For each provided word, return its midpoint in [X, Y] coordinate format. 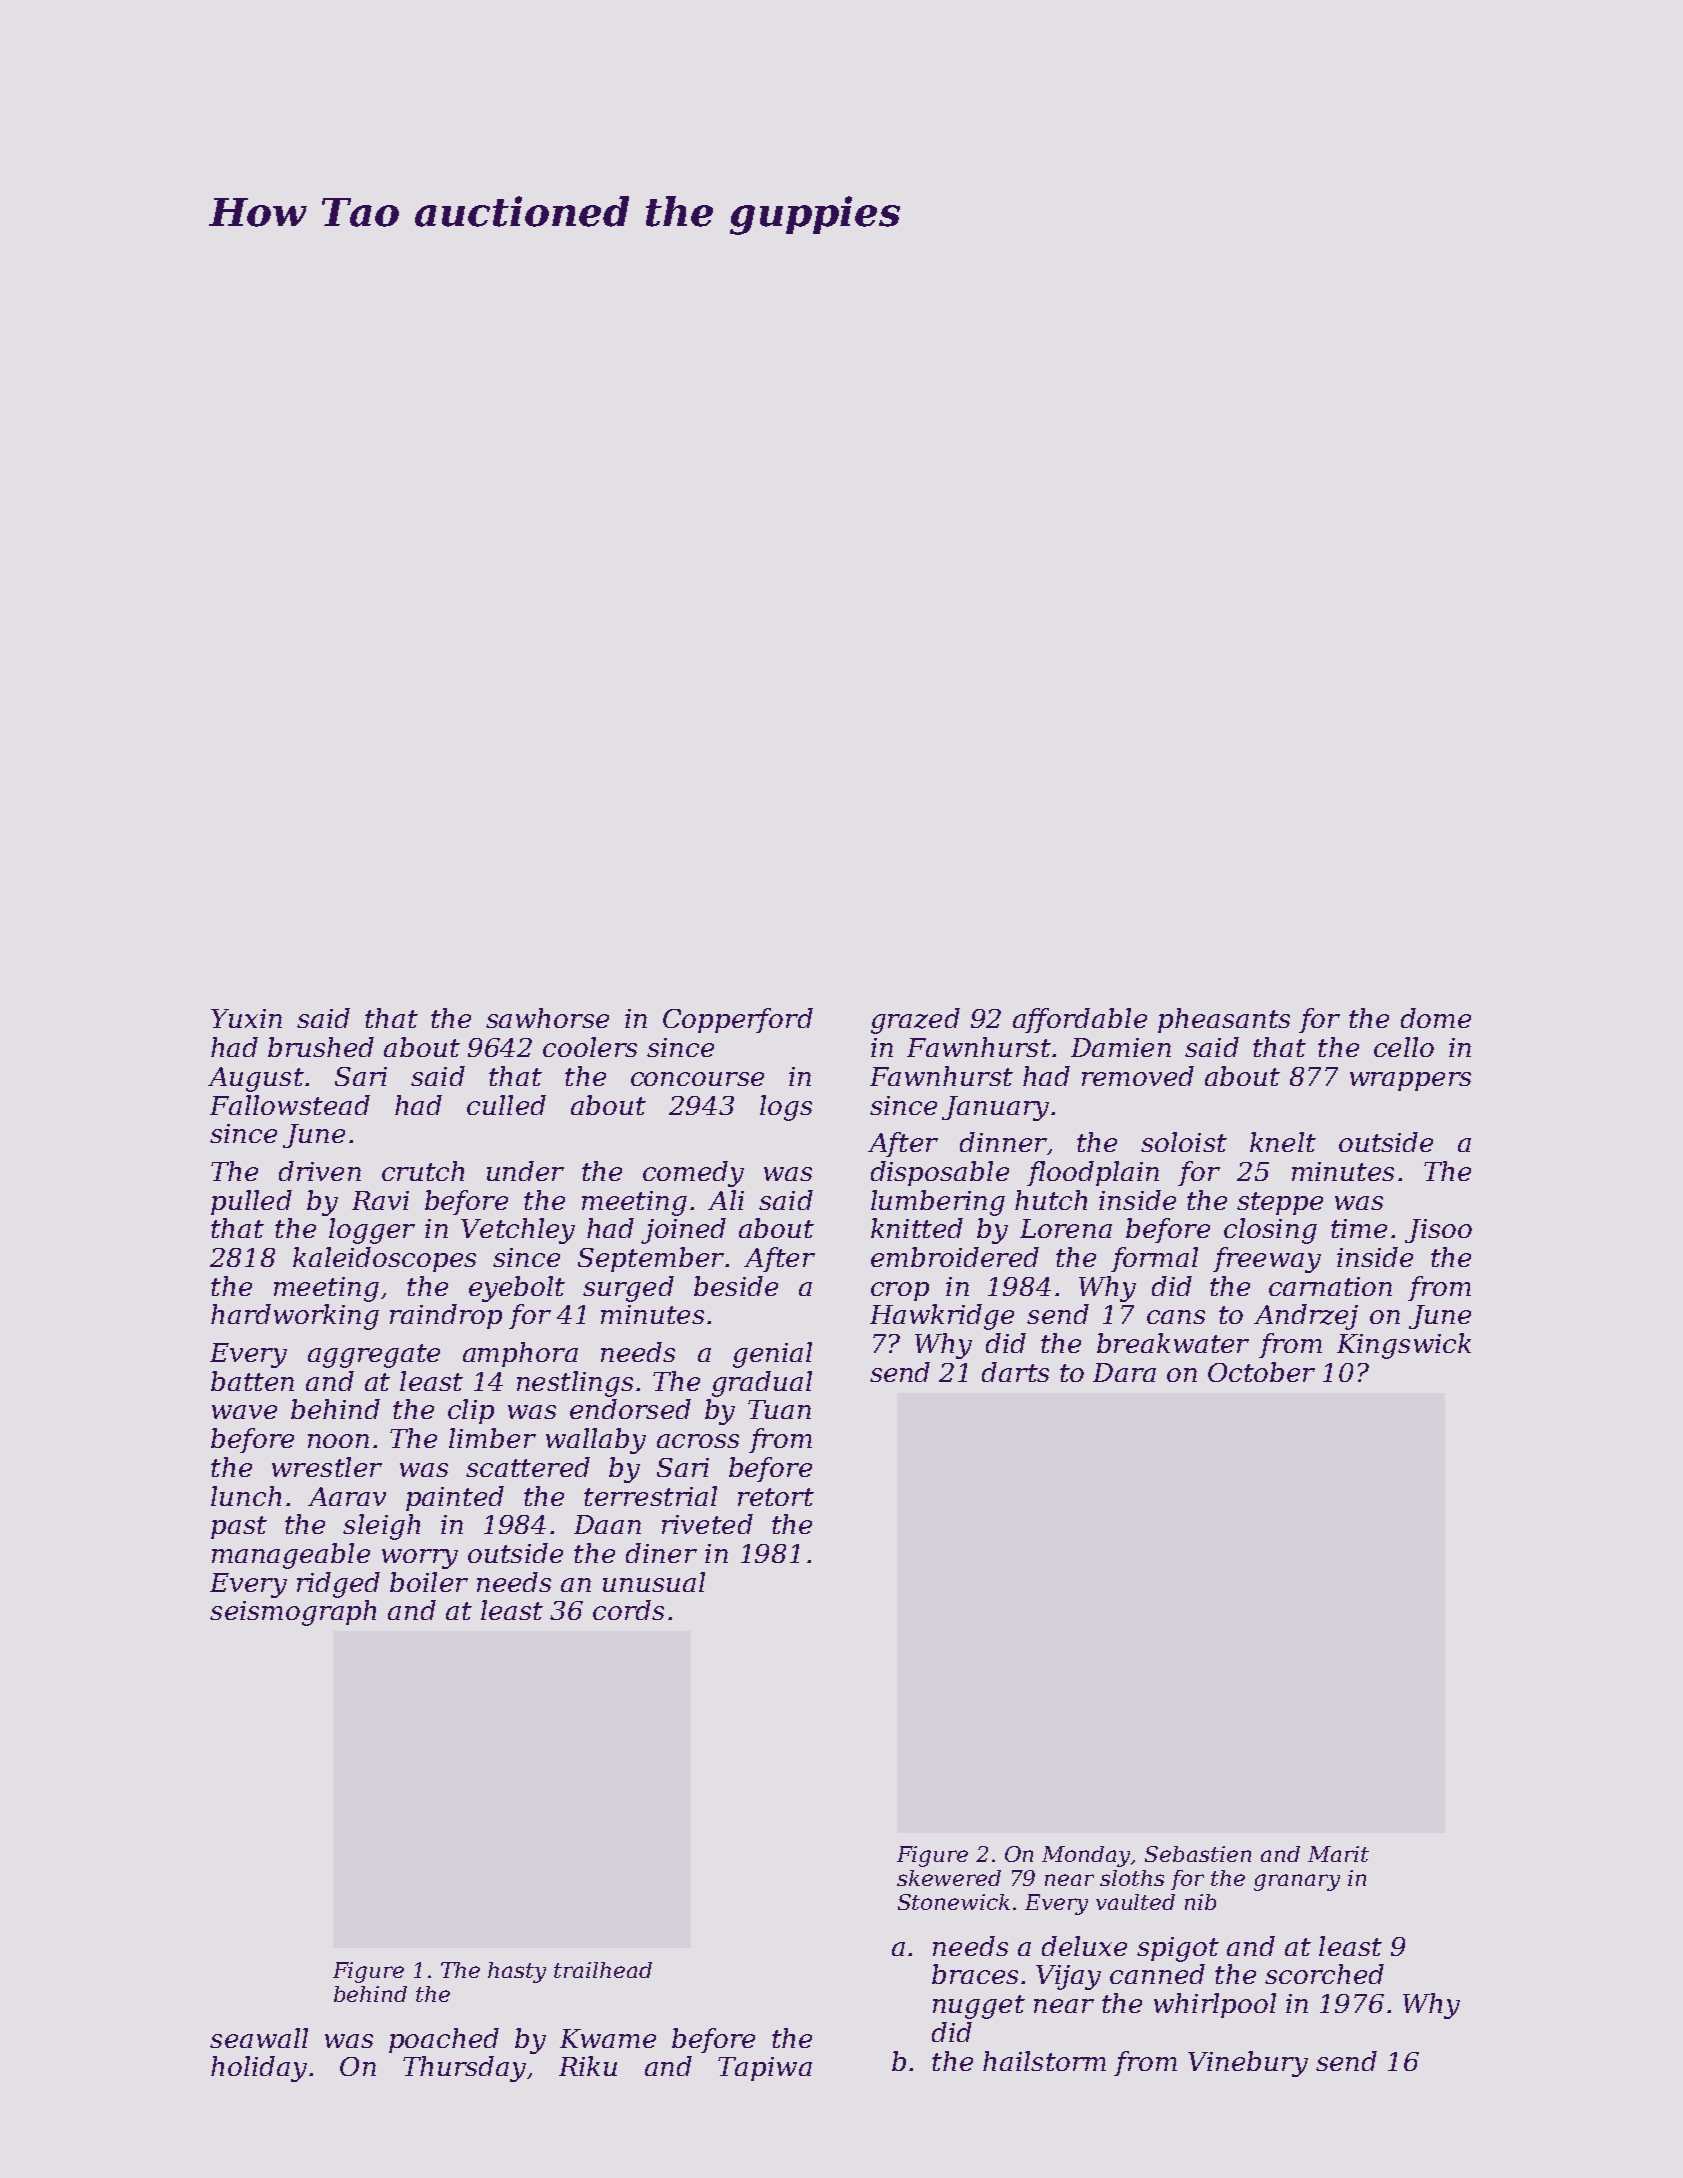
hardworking [295, 1317]
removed [1138, 1076]
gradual [762, 1384]
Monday [1087, 1856]
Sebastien [1198, 1854]
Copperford [738, 1020]
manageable [291, 1556]
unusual [654, 1582]
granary [1297, 1882]
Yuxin [246, 1018]
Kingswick [1404, 1346]
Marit [1338, 1854]
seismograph [293, 1613]
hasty [517, 1972]
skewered [949, 1878]
